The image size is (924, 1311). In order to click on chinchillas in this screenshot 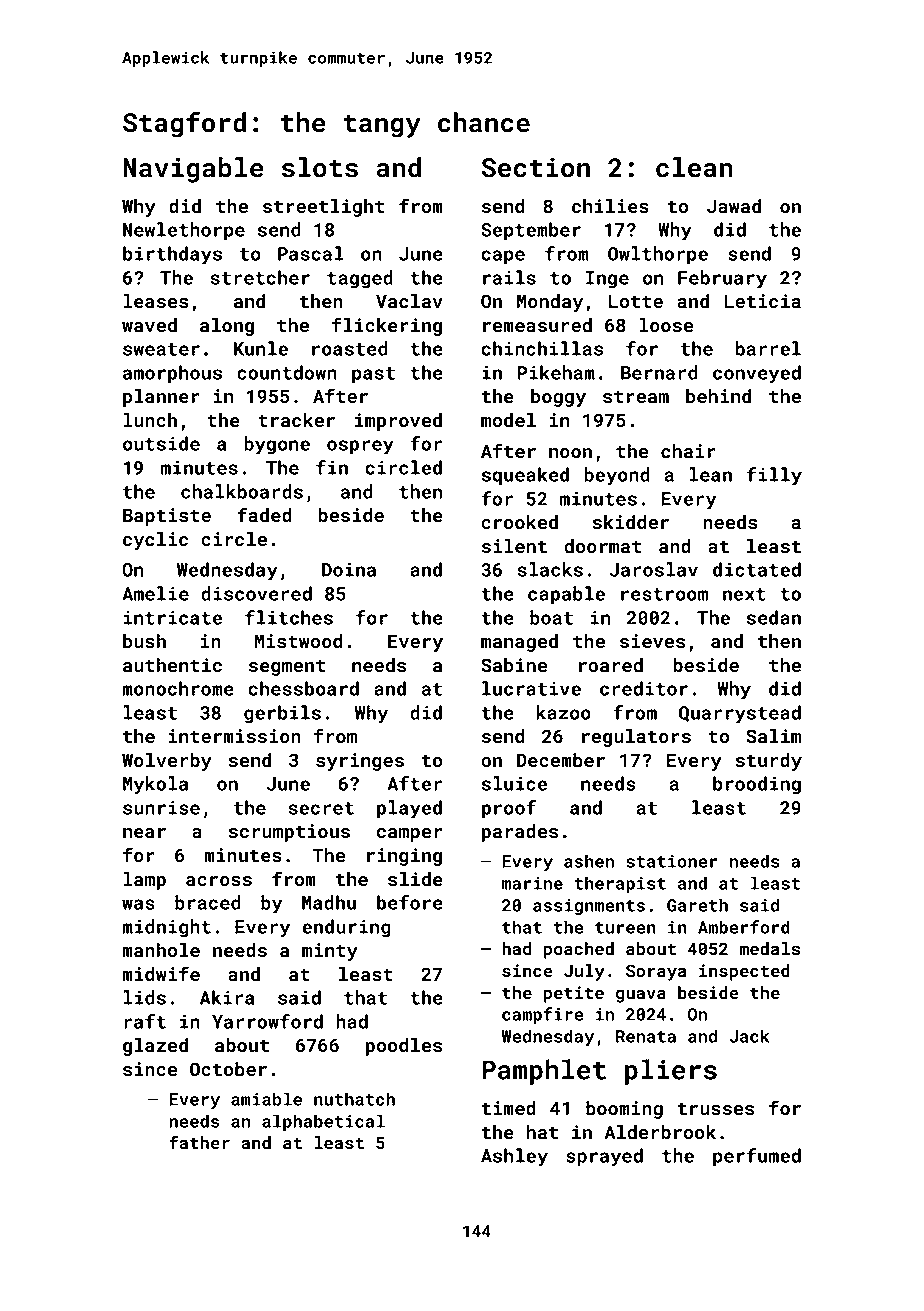, I will do `click(542, 348)`.
